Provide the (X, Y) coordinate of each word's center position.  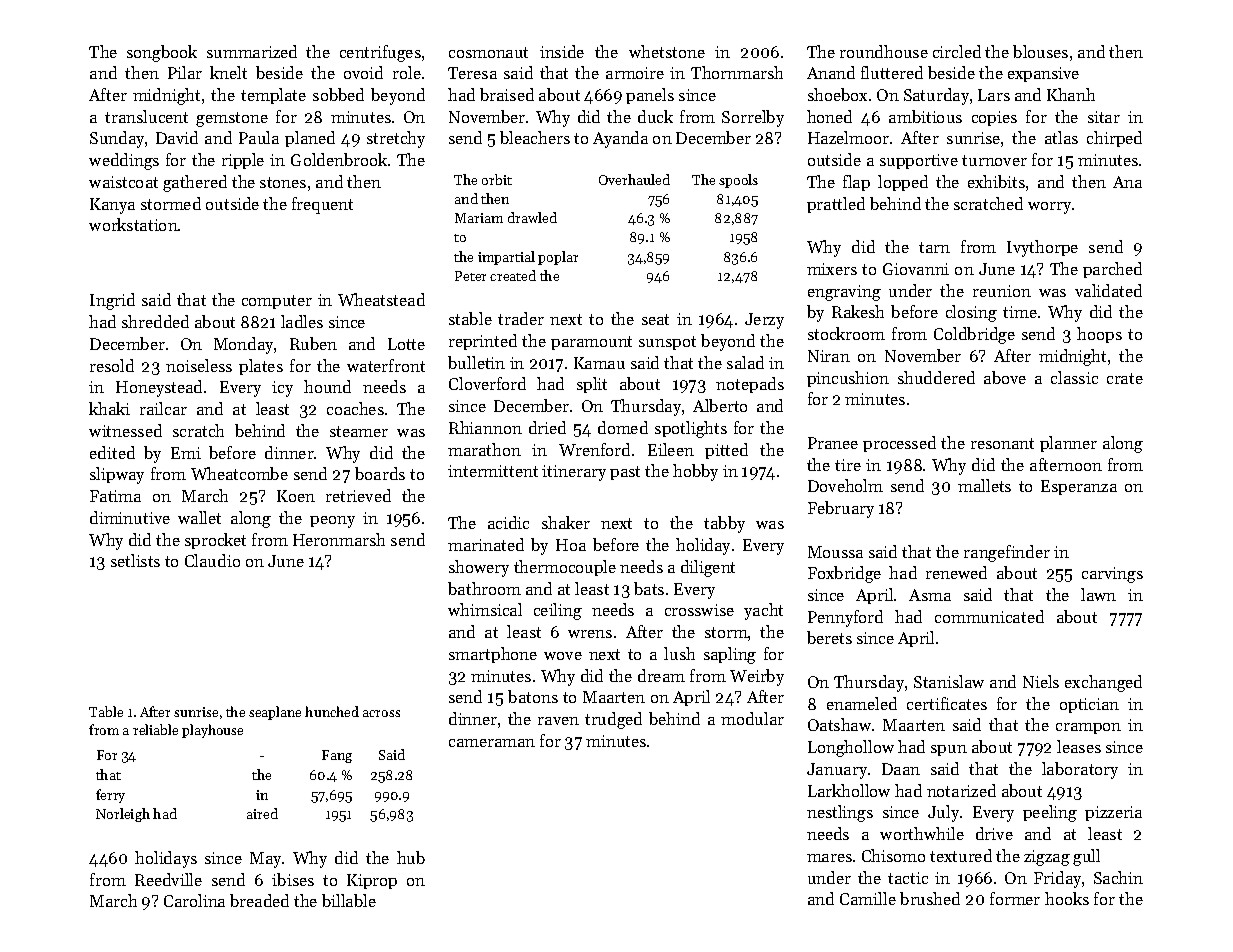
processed (899, 444)
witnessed (125, 430)
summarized (252, 51)
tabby (724, 524)
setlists (135, 560)
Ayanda (620, 139)
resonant (1002, 443)
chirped (1114, 139)
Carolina (194, 900)
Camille (868, 898)
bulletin (476, 362)
